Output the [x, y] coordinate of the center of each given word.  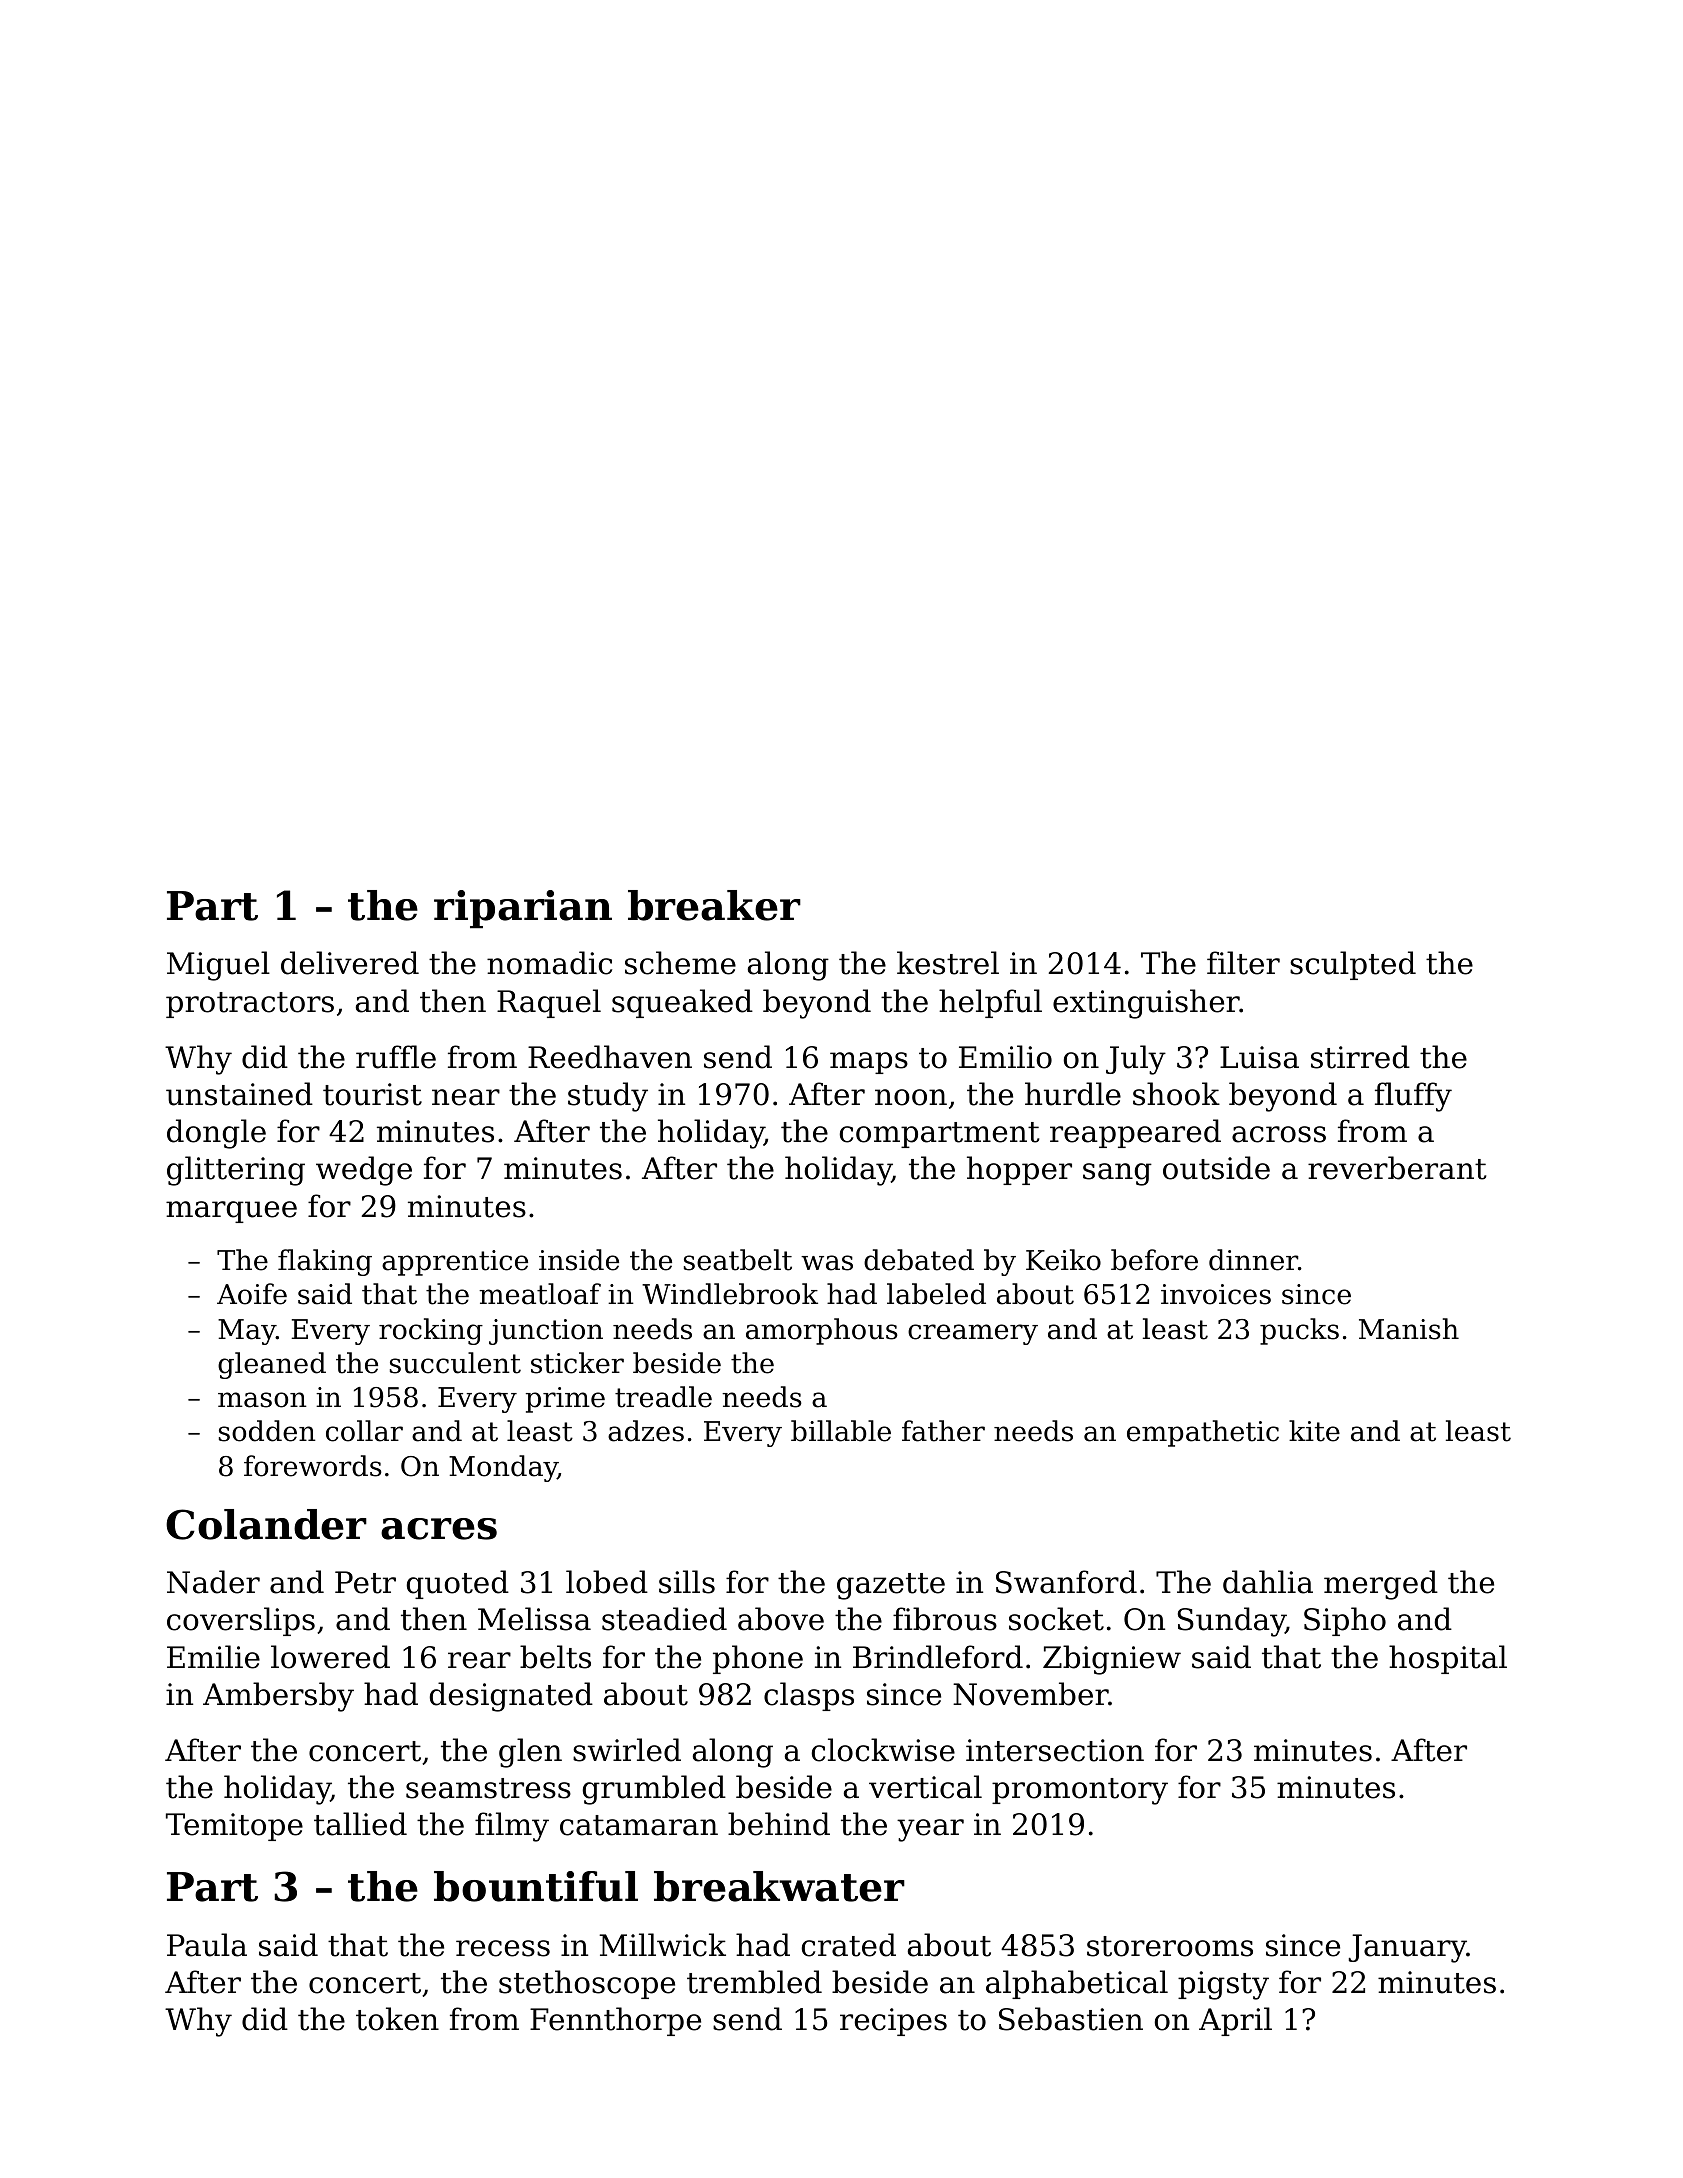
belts [555, 1657]
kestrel [948, 963]
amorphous [822, 1331]
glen [530, 1753]
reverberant [1397, 1168]
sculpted [1353, 965]
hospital [1448, 1659]
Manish [1409, 1329]
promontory [1080, 1791]
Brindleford [938, 1657]
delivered [350, 963]
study [608, 1097]
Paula [207, 1945]
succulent [455, 1363]
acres [439, 1529]
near [466, 1097]
